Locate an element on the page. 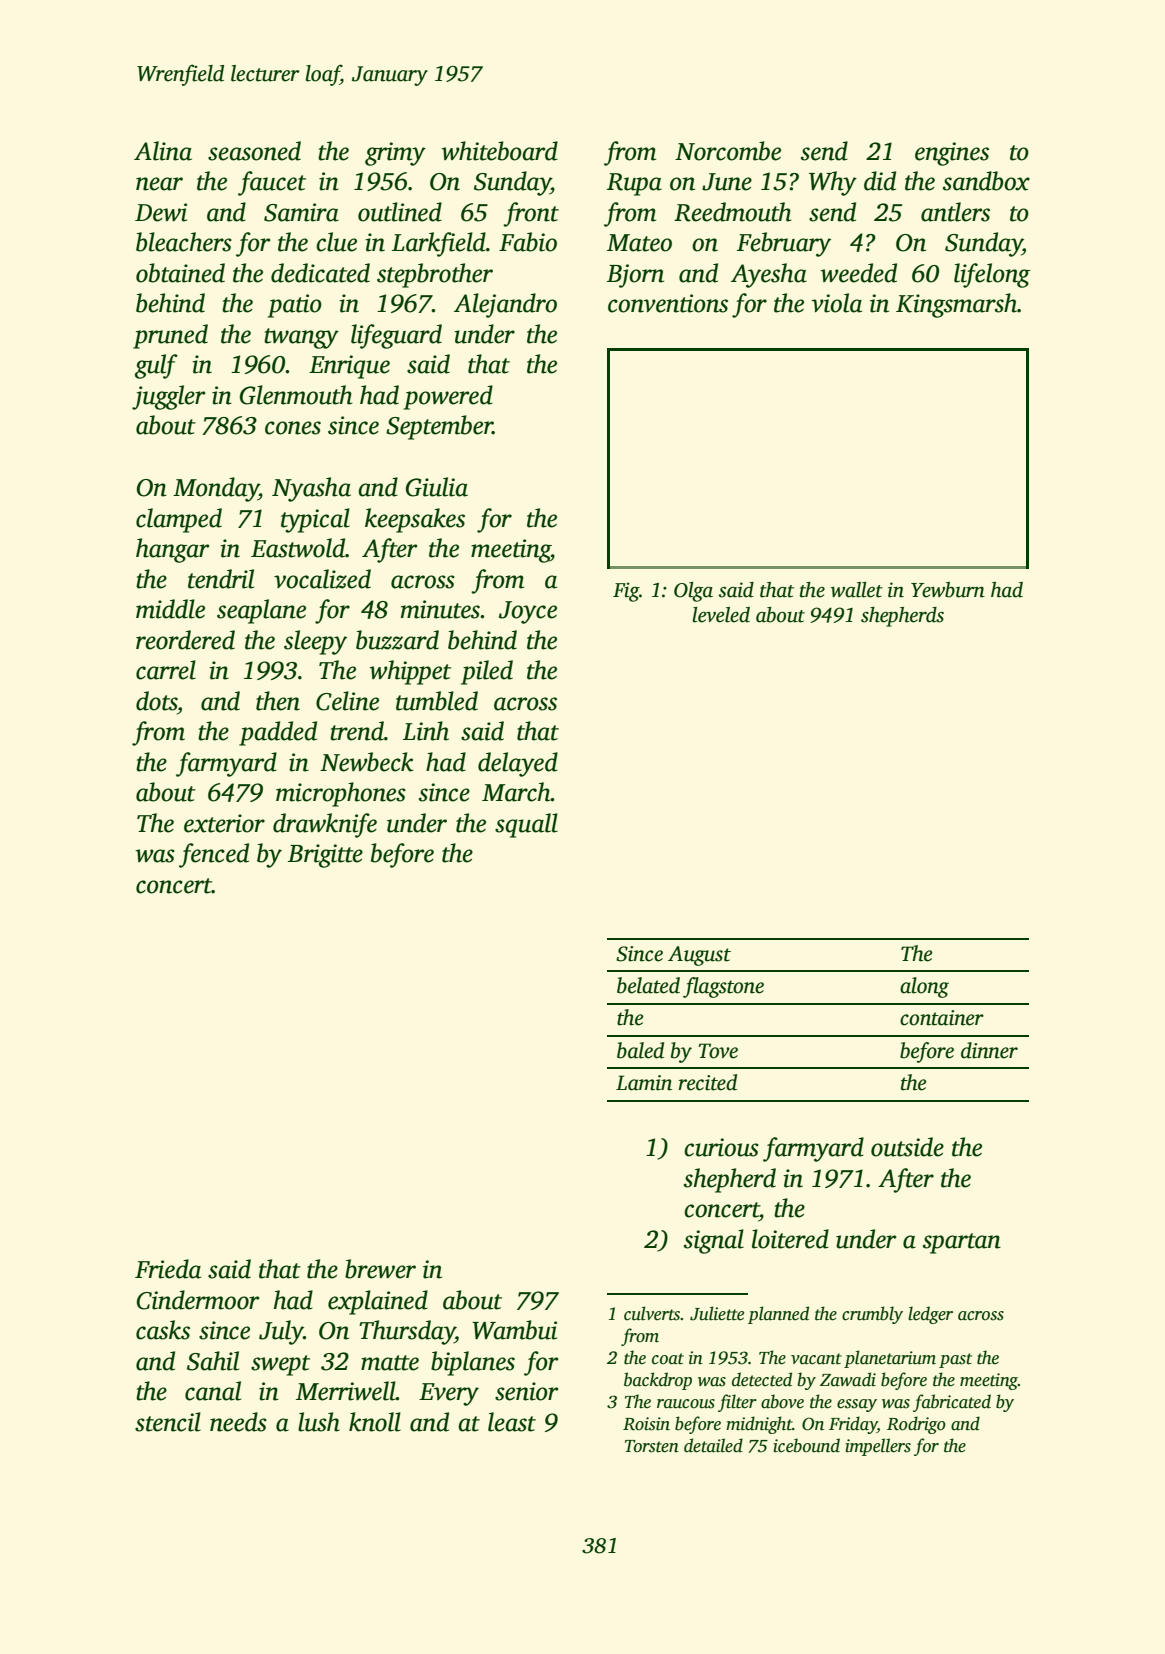 Image resolution: width=1165 pixels, height=1654 pixels. wallet is located at coordinates (857, 590).
